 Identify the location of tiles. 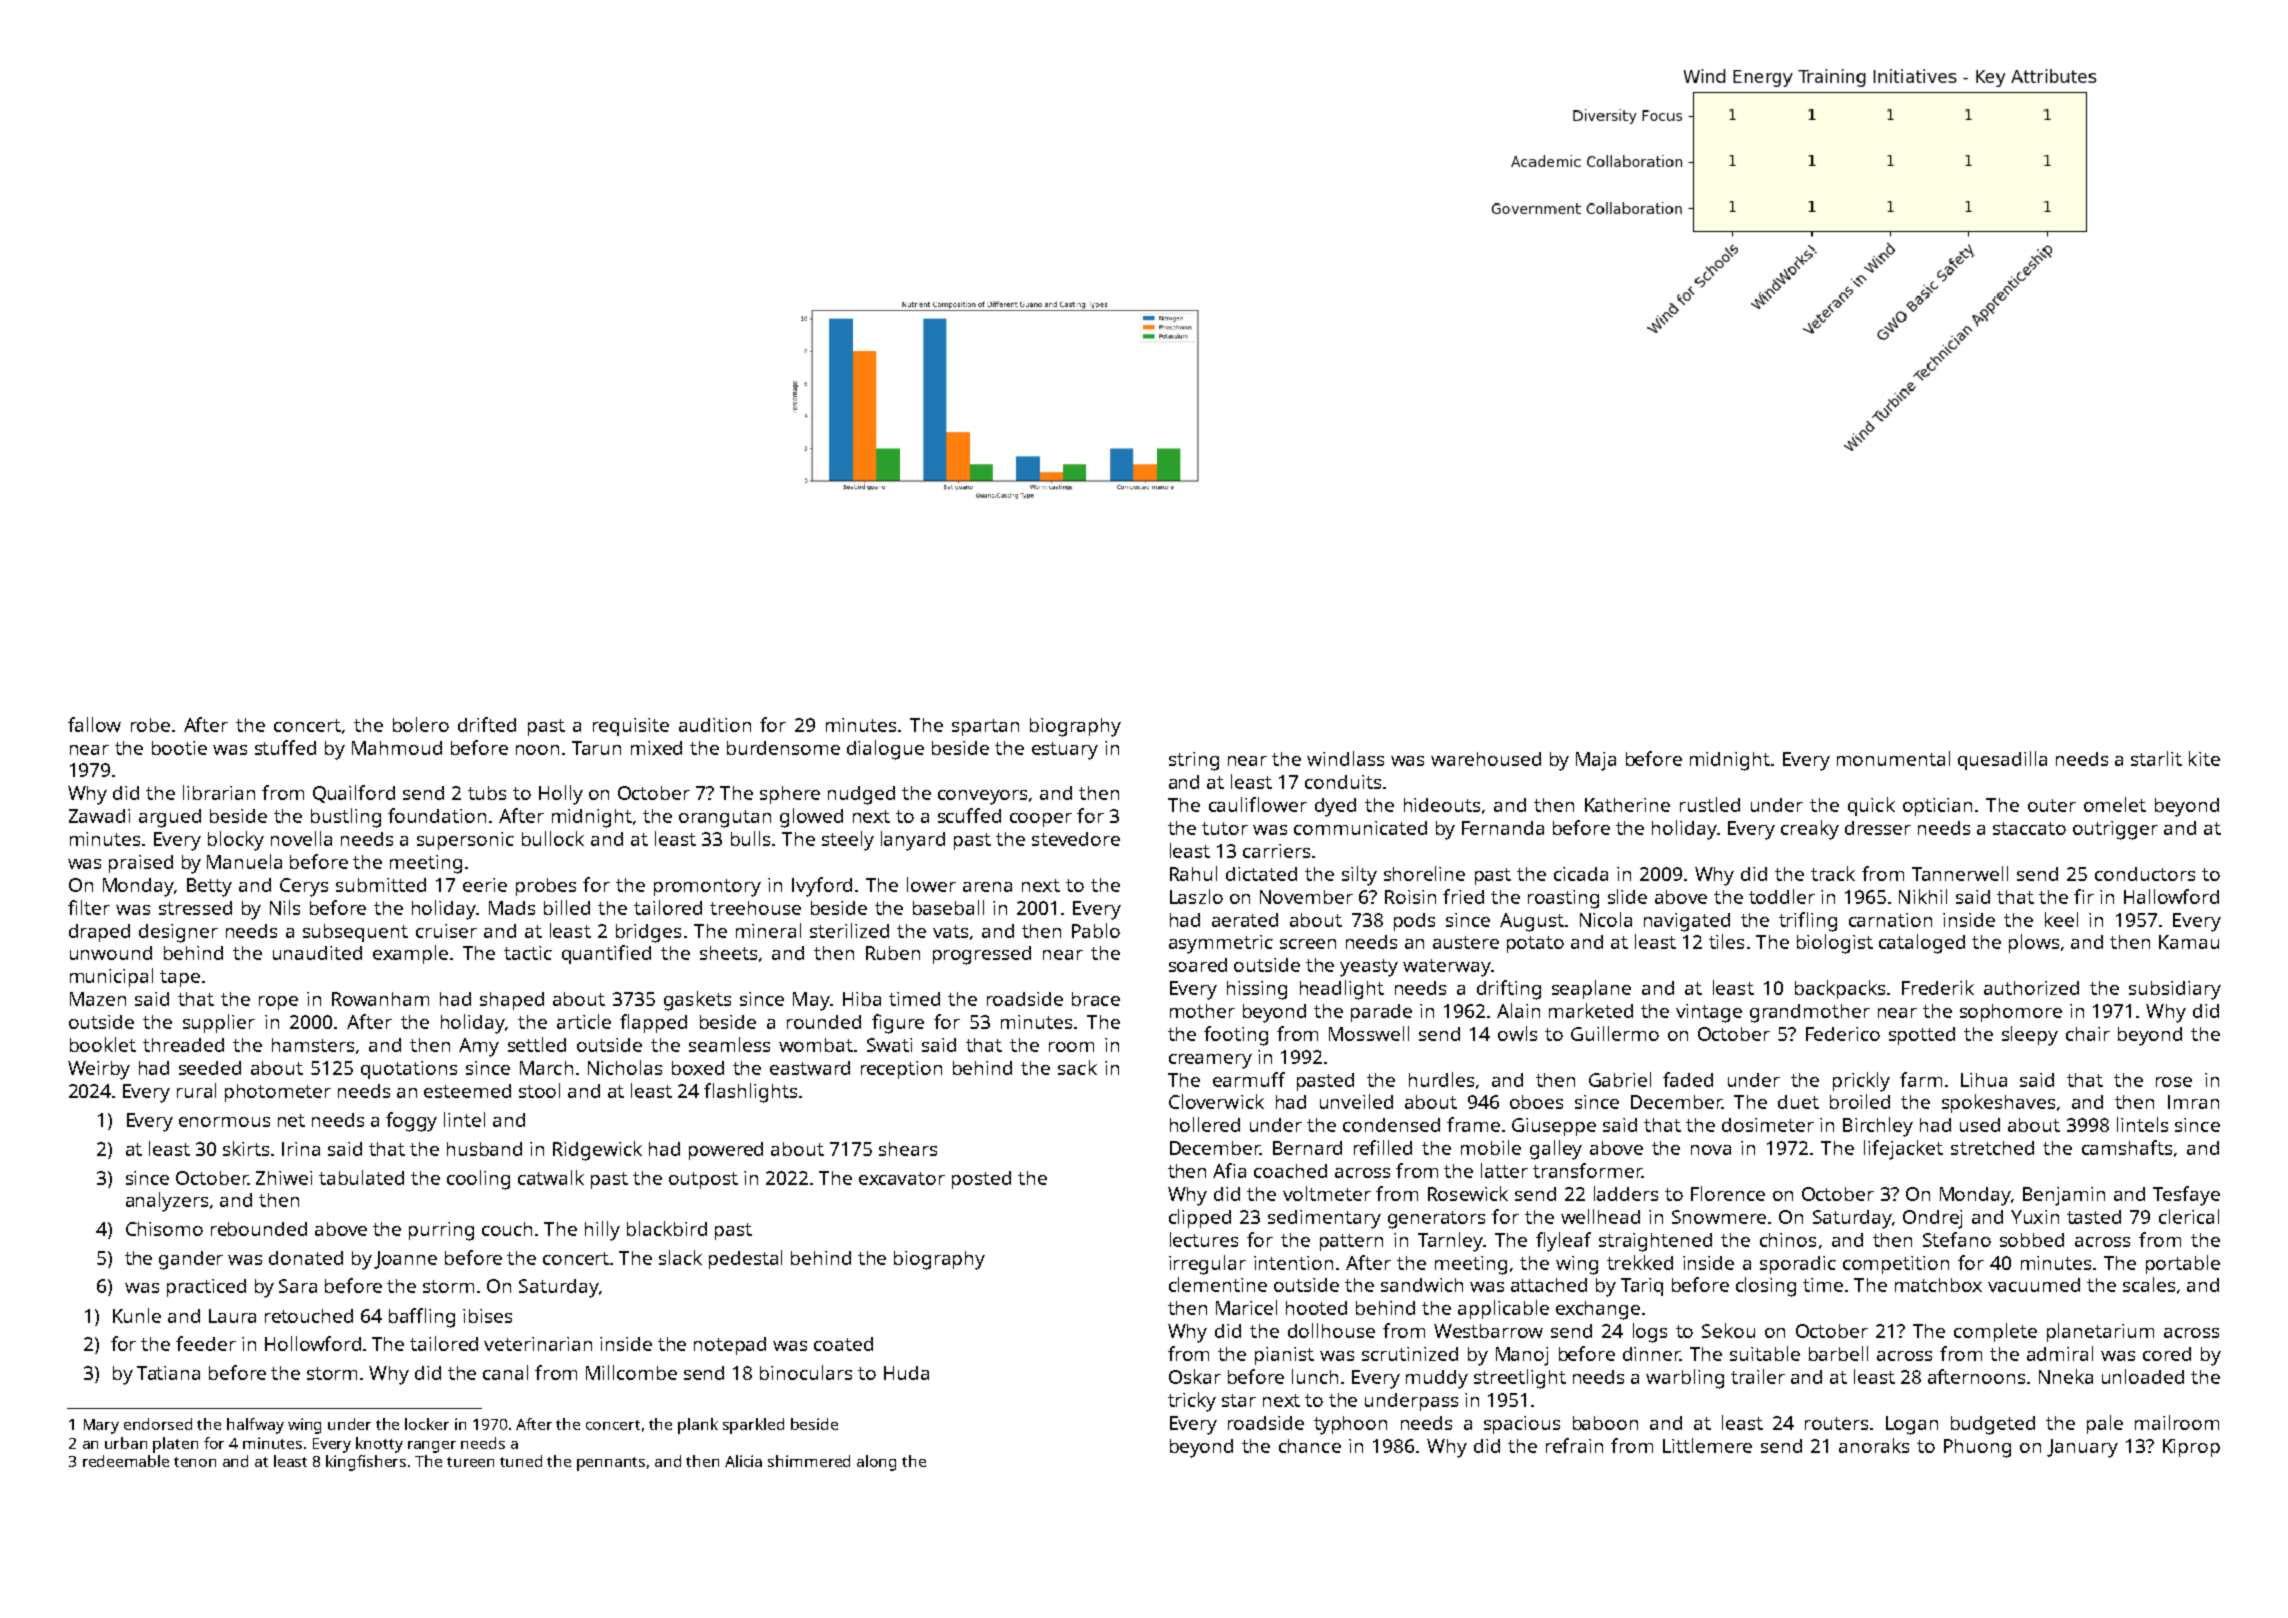
(1726, 941).
